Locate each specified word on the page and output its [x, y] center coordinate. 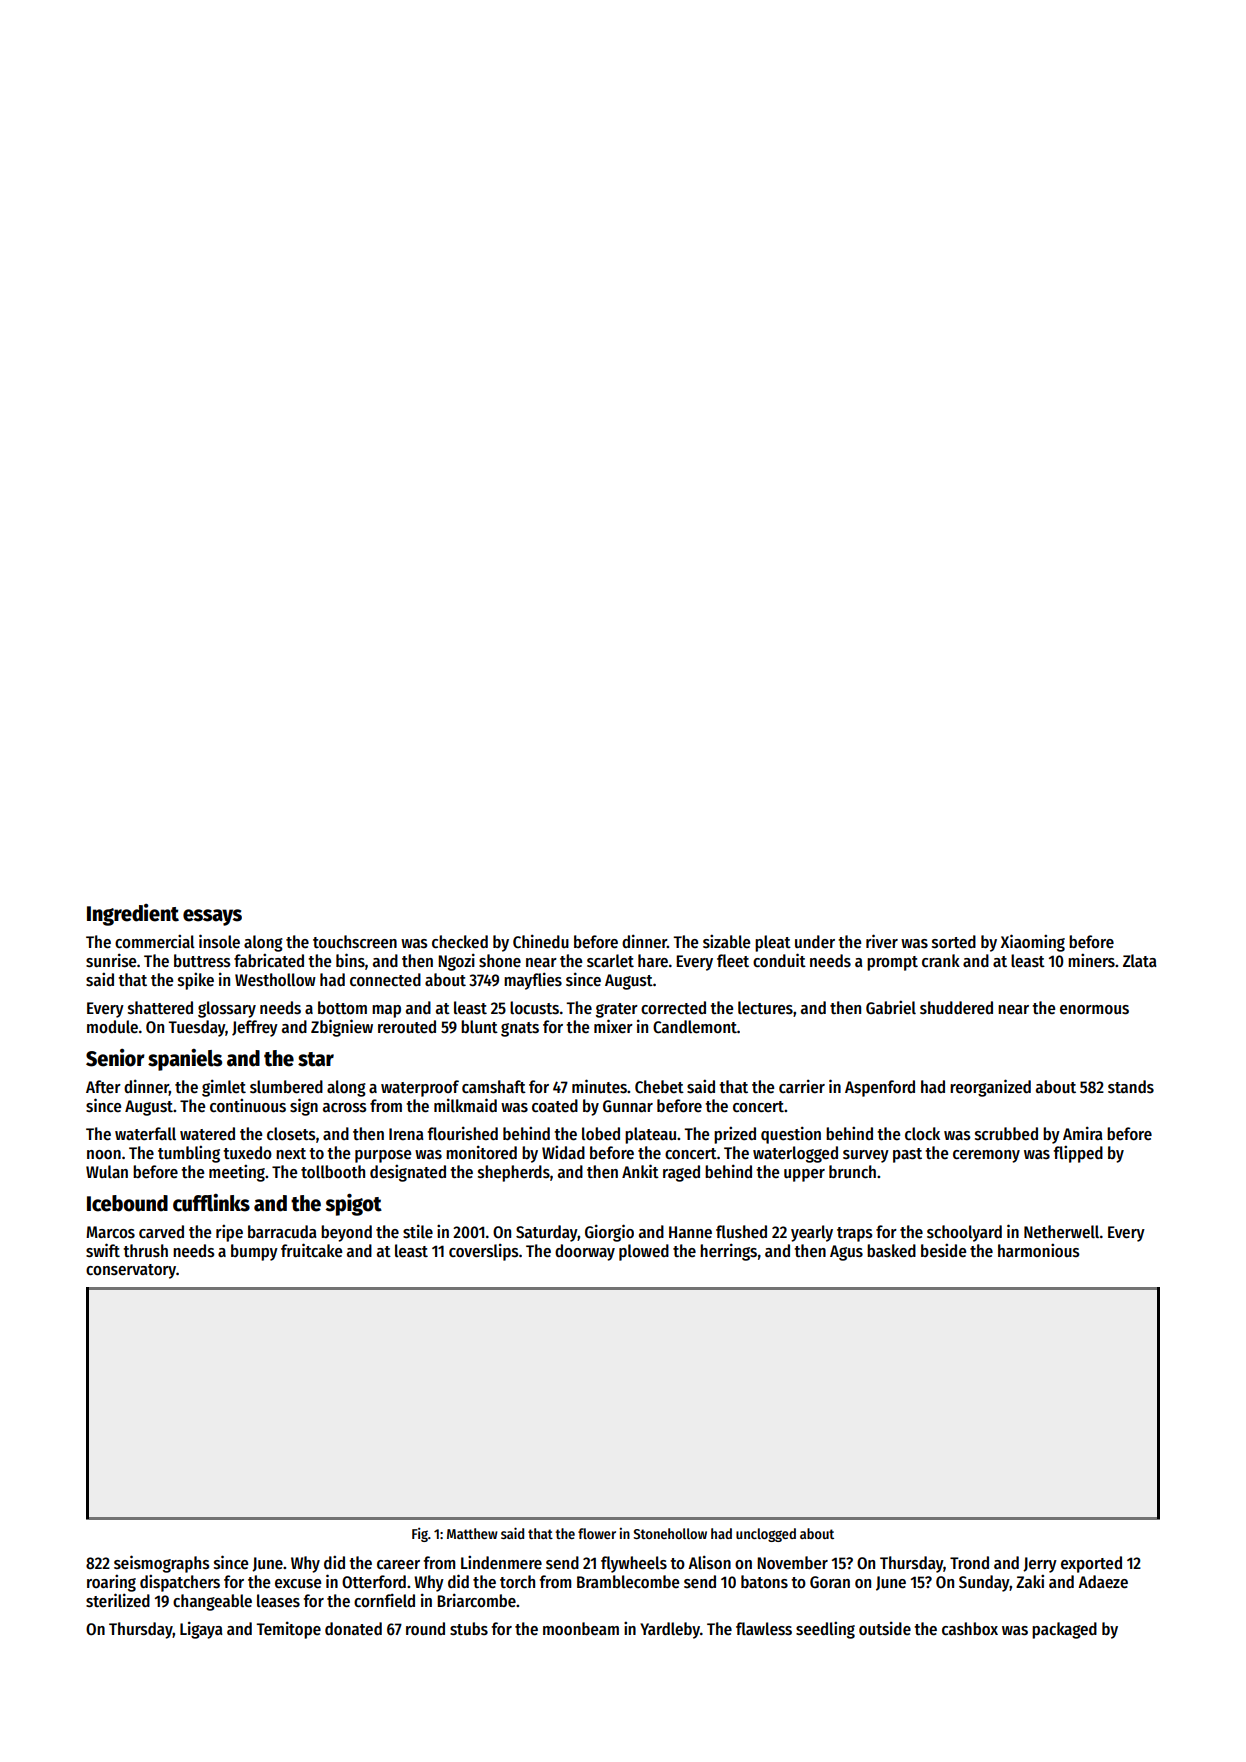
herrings [728, 1252]
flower [597, 1533]
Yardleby [670, 1630]
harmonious [1039, 1250]
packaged [1064, 1630]
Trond [969, 1563]
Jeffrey [255, 1028]
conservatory [131, 1271]
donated [353, 1629]
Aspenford [880, 1088]
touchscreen [355, 942]
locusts [534, 1008]
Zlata [1140, 961]
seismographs [162, 1564]
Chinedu [541, 941]
